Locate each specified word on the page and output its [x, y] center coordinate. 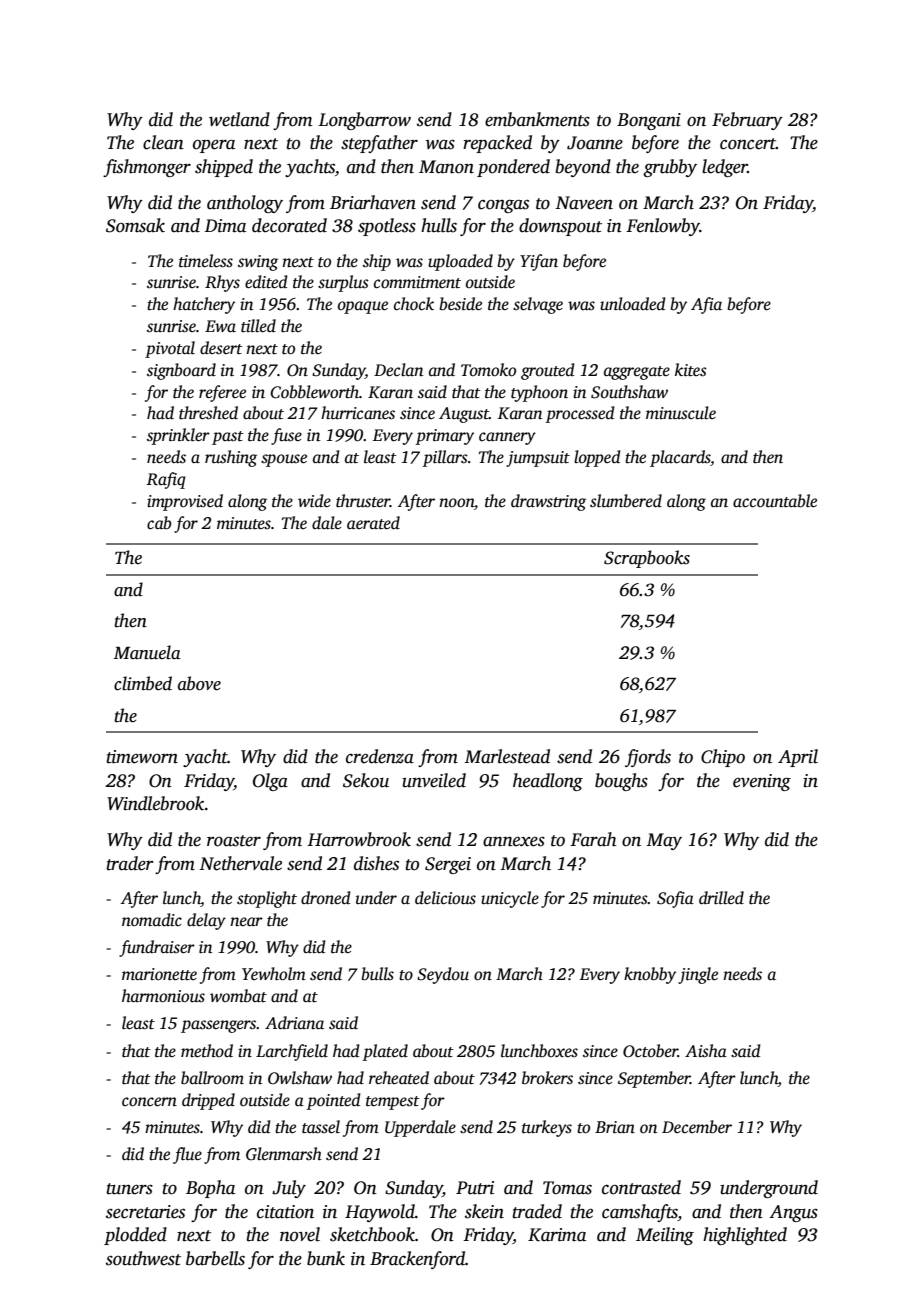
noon [456, 503]
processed [580, 414]
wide [314, 501]
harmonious [163, 996]
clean [163, 142]
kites [691, 370]
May [664, 841]
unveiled [434, 780]
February [747, 121]
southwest [143, 1258]
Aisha [706, 1051]
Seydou [443, 975]
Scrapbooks [647, 559]
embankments [537, 119]
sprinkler [178, 436]
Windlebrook [156, 803]
